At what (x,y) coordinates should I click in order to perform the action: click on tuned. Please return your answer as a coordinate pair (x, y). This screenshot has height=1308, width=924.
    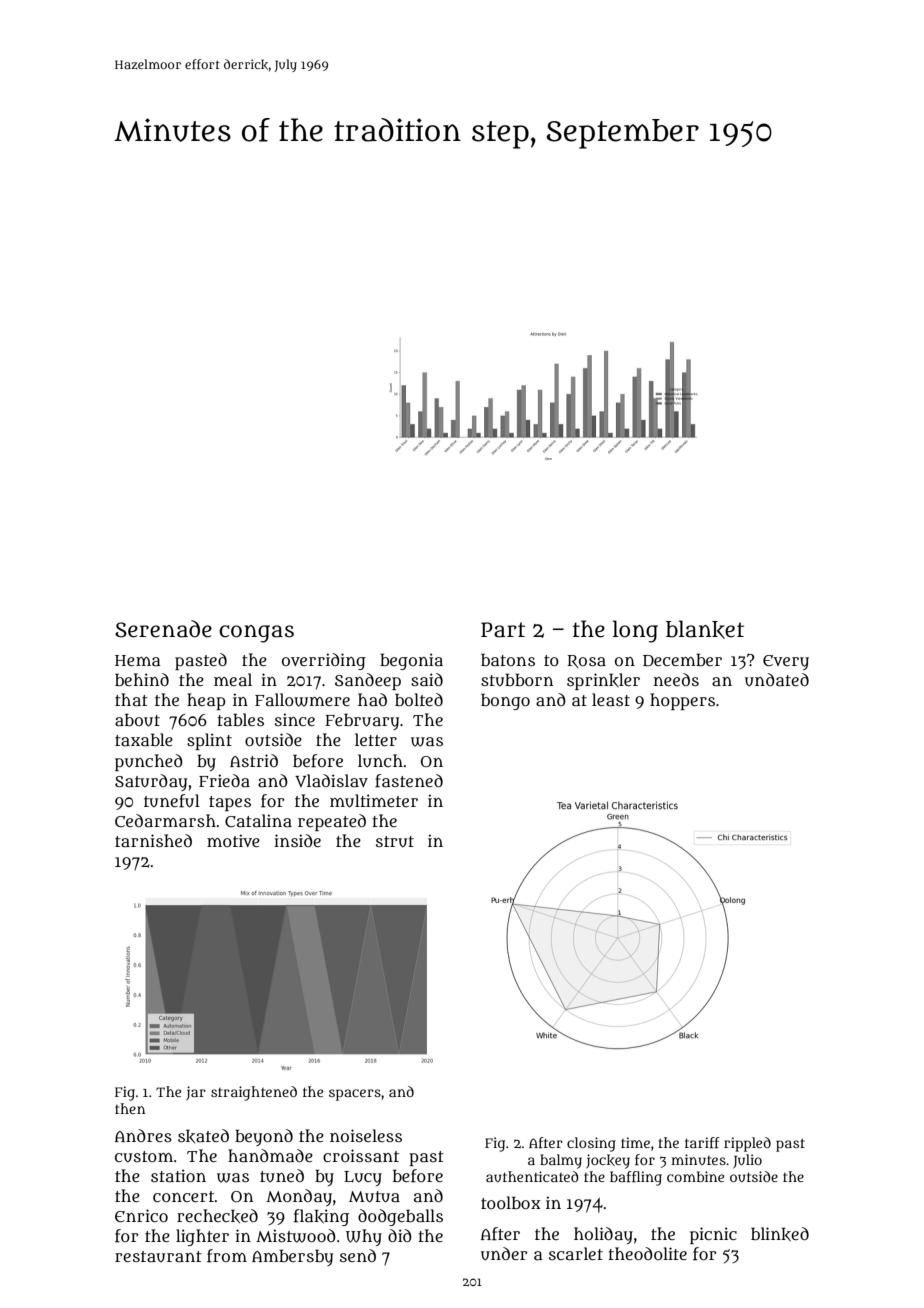
    Looking at the image, I should click on (282, 1176).
